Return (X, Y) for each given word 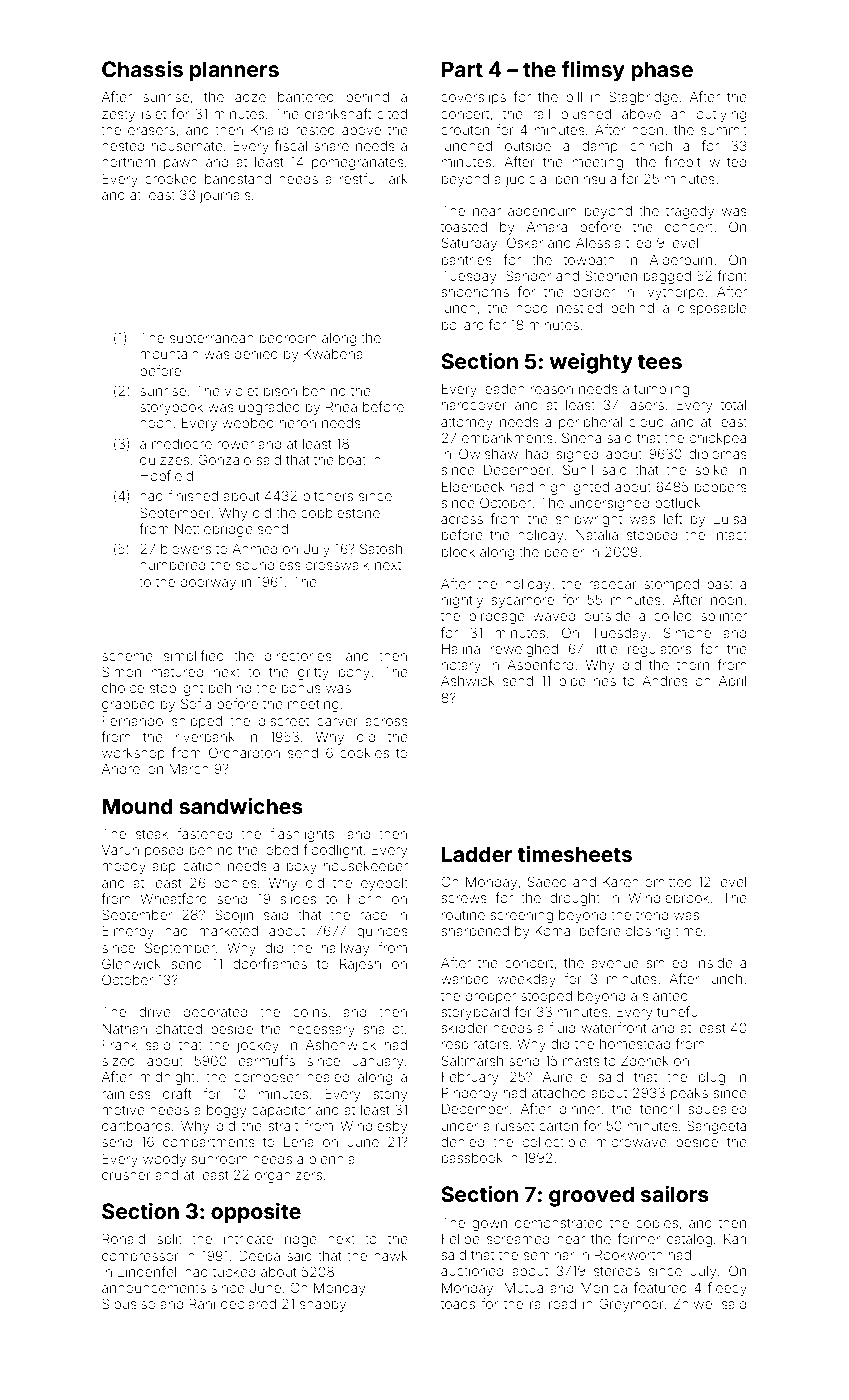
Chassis (142, 69)
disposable (712, 309)
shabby (323, 1305)
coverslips (473, 98)
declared (248, 1304)
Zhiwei (694, 1303)
